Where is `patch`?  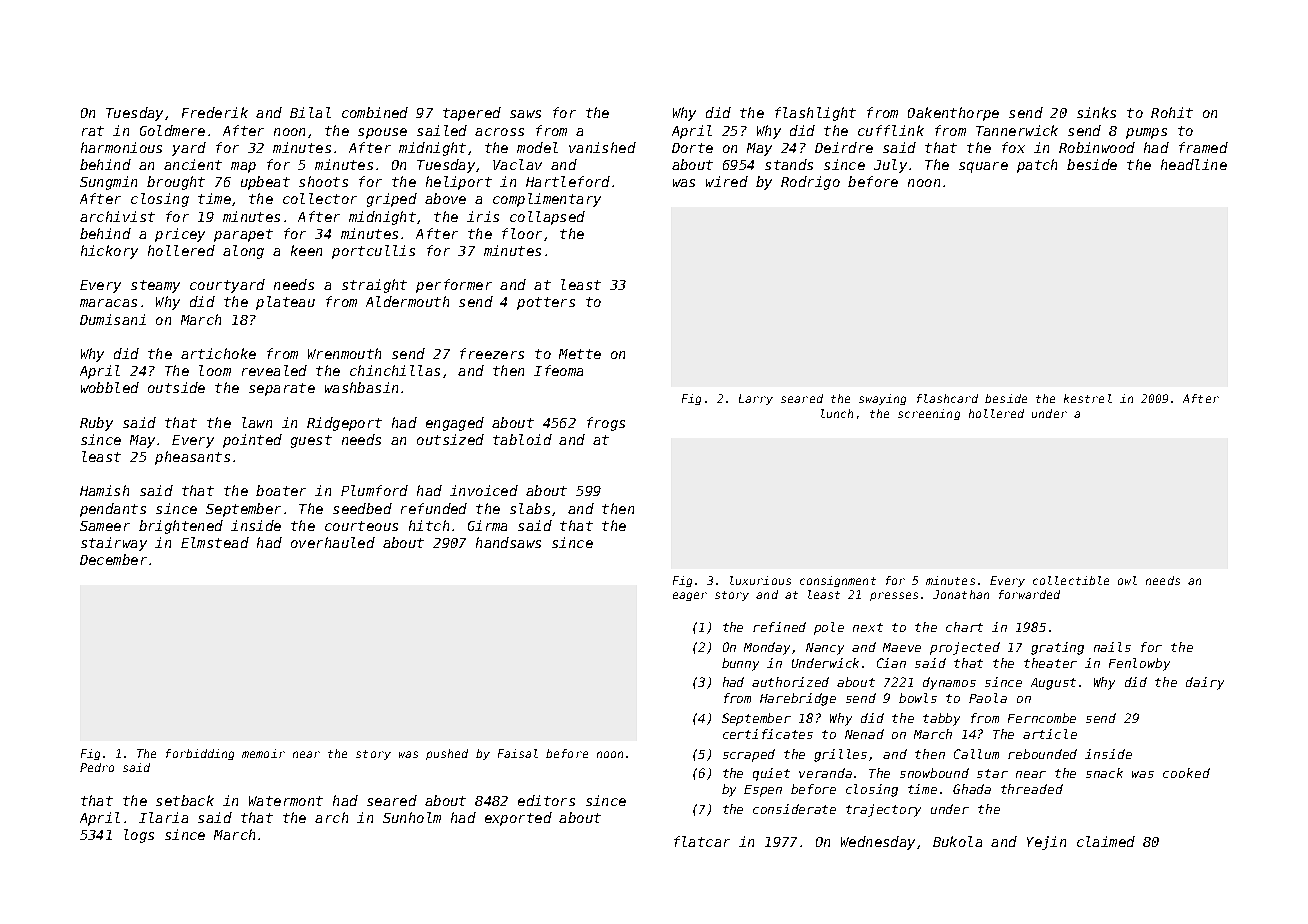 patch is located at coordinates (1037, 166).
